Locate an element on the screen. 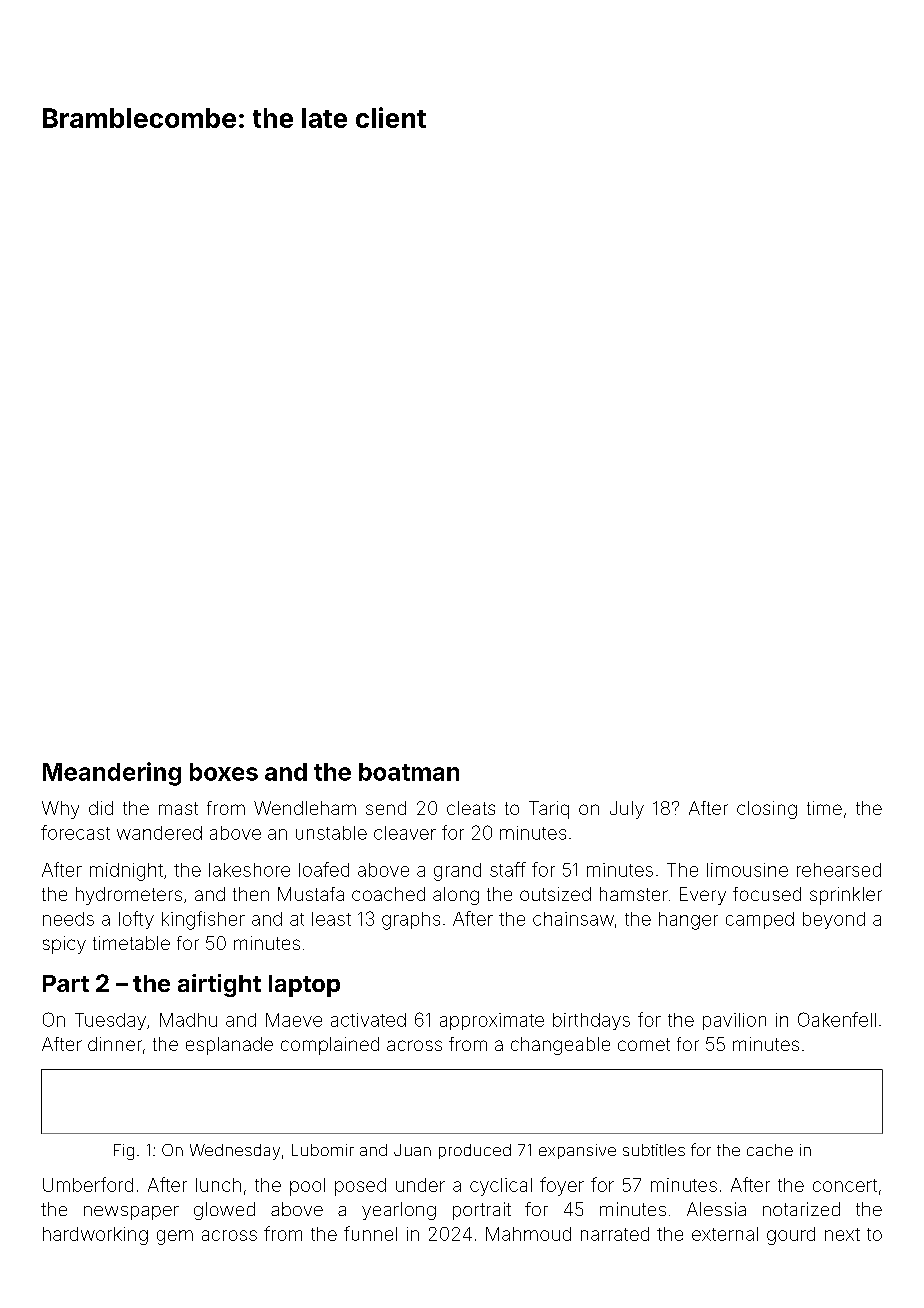 This screenshot has height=1308, width=924. sprinkler is located at coordinates (846, 896).
